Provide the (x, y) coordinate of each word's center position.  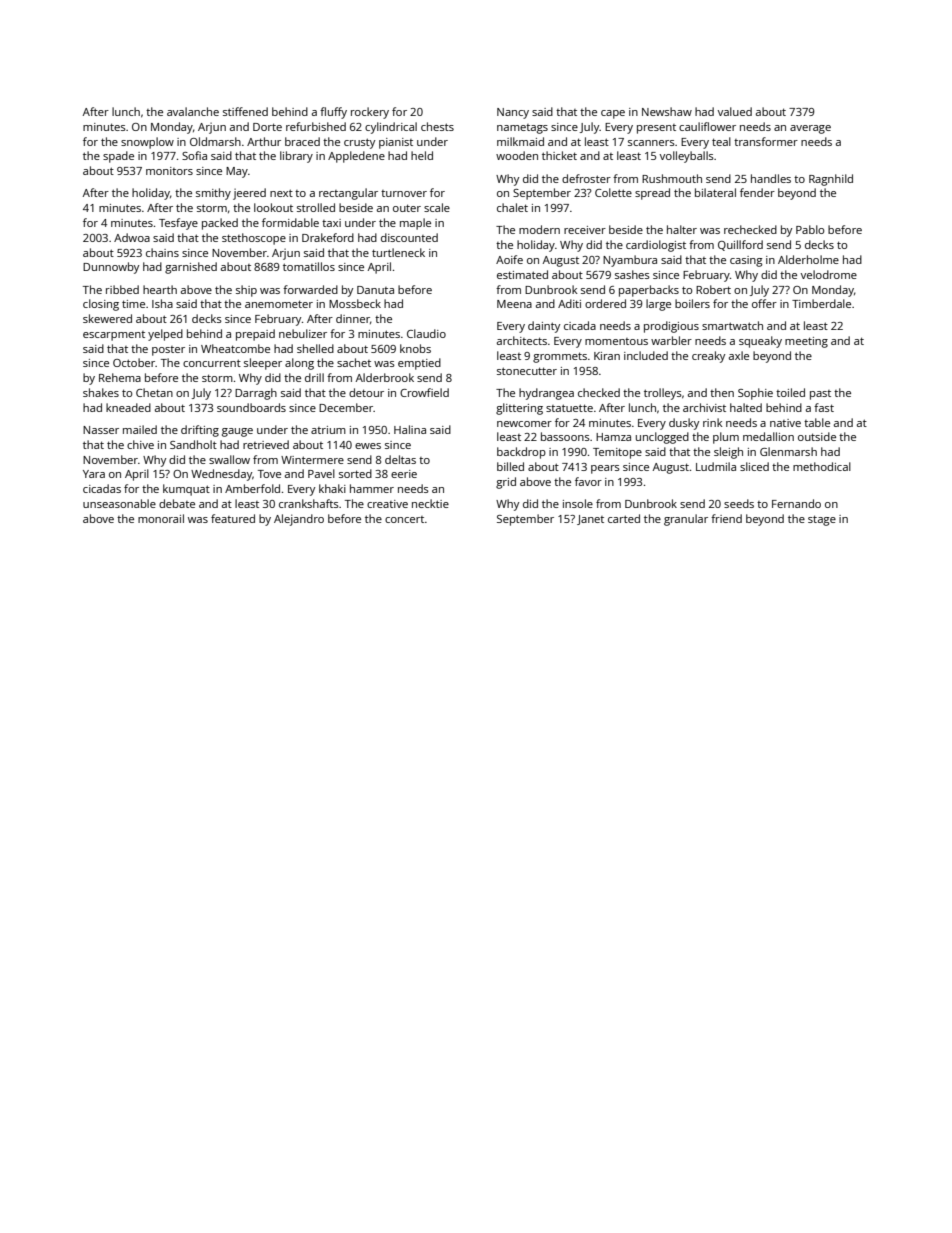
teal (721, 141)
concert (404, 519)
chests (437, 126)
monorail (161, 518)
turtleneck (398, 252)
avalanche (193, 111)
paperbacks (649, 291)
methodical (822, 466)
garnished (191, 268)
